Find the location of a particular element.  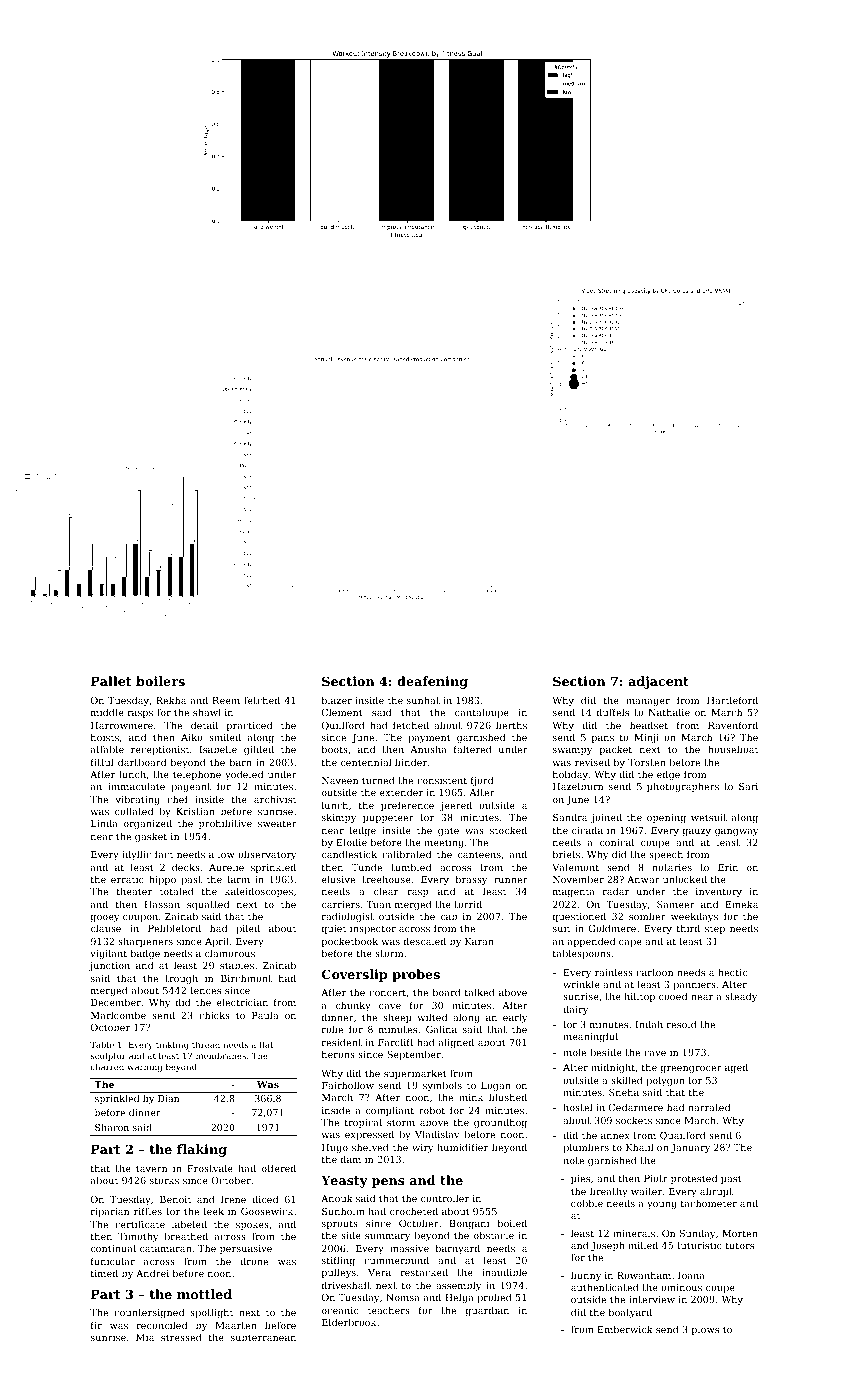

boilers is located at coordinates (160, 681).
